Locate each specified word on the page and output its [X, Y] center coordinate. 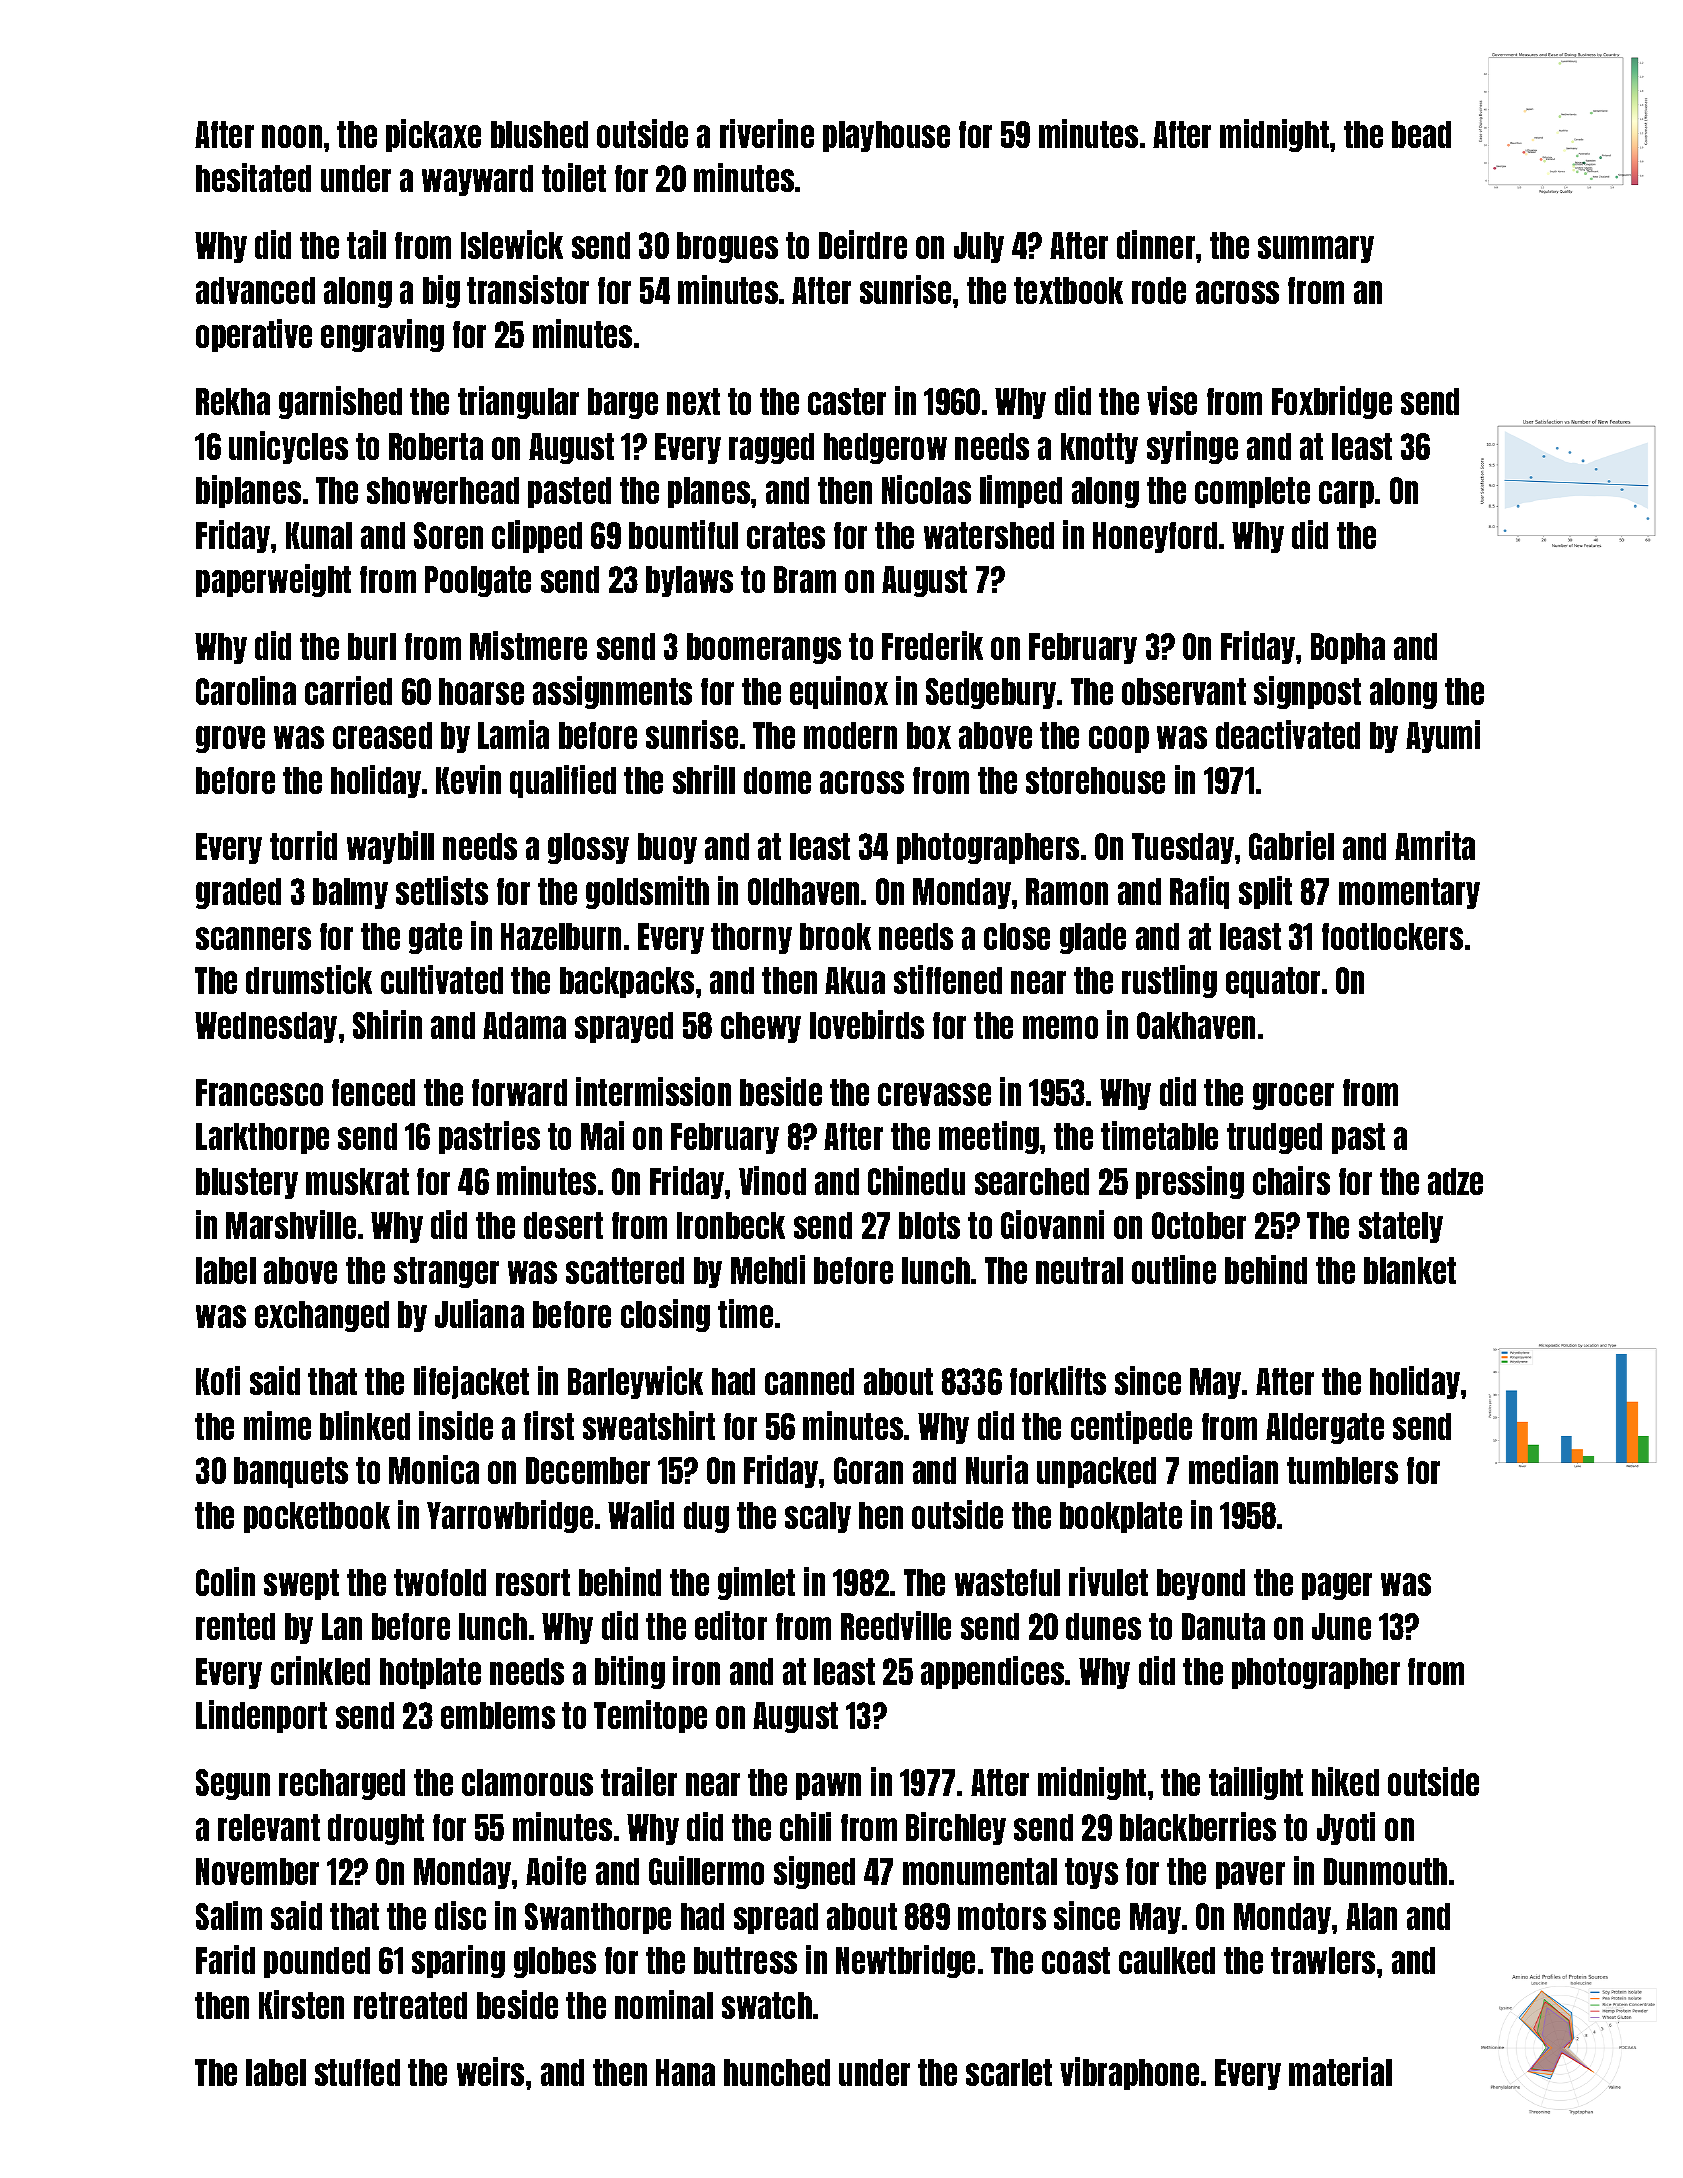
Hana [685, 2072]
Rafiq [1199, 892]
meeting [989, 1137]
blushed [539, 134]
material [1340, 2071]
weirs [490, 2071]
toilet [574, 177]
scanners [253, 938]
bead [1421, 134]
